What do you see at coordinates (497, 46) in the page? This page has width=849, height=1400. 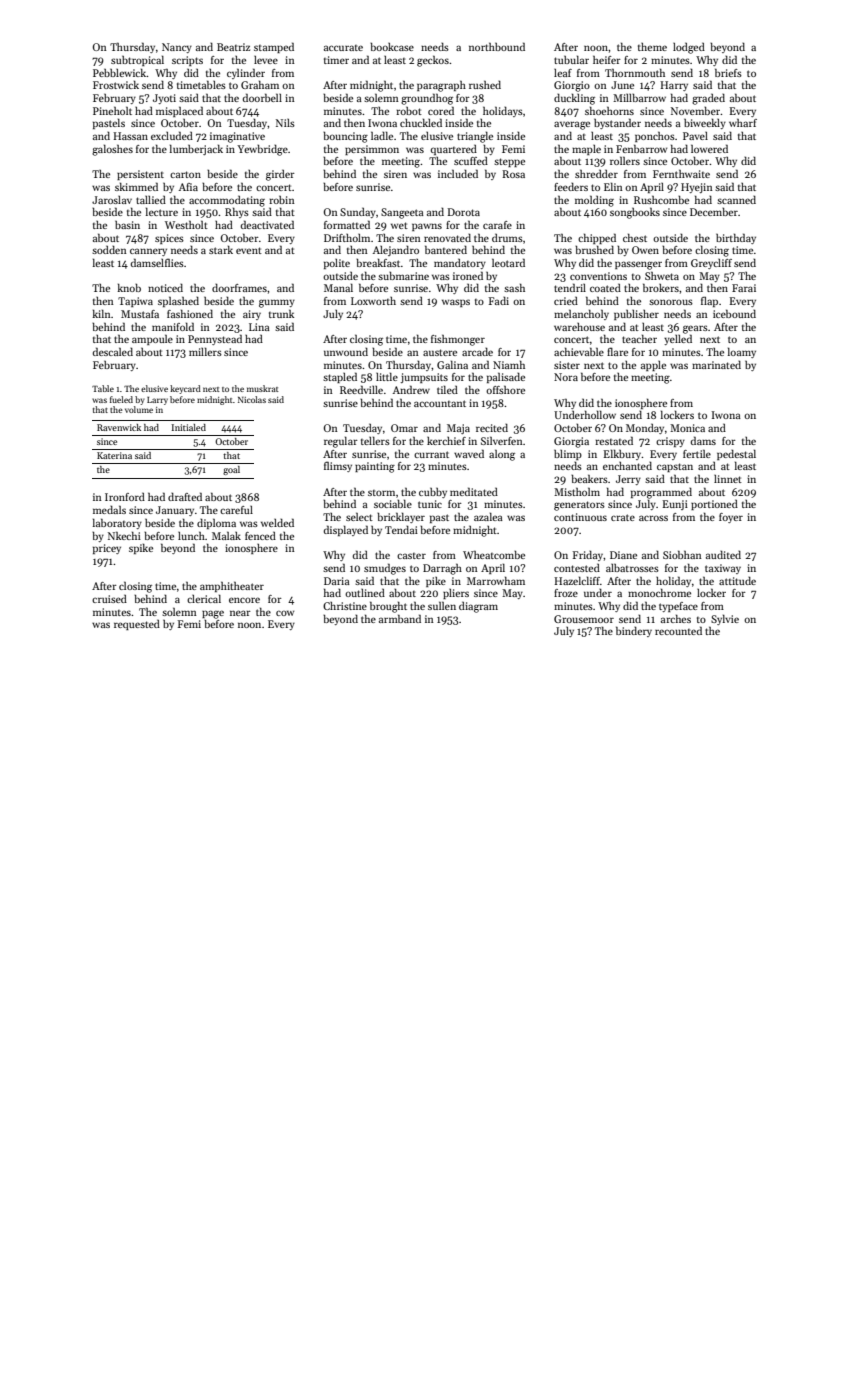 I see `northbound` at bounding box center [497, 46].
